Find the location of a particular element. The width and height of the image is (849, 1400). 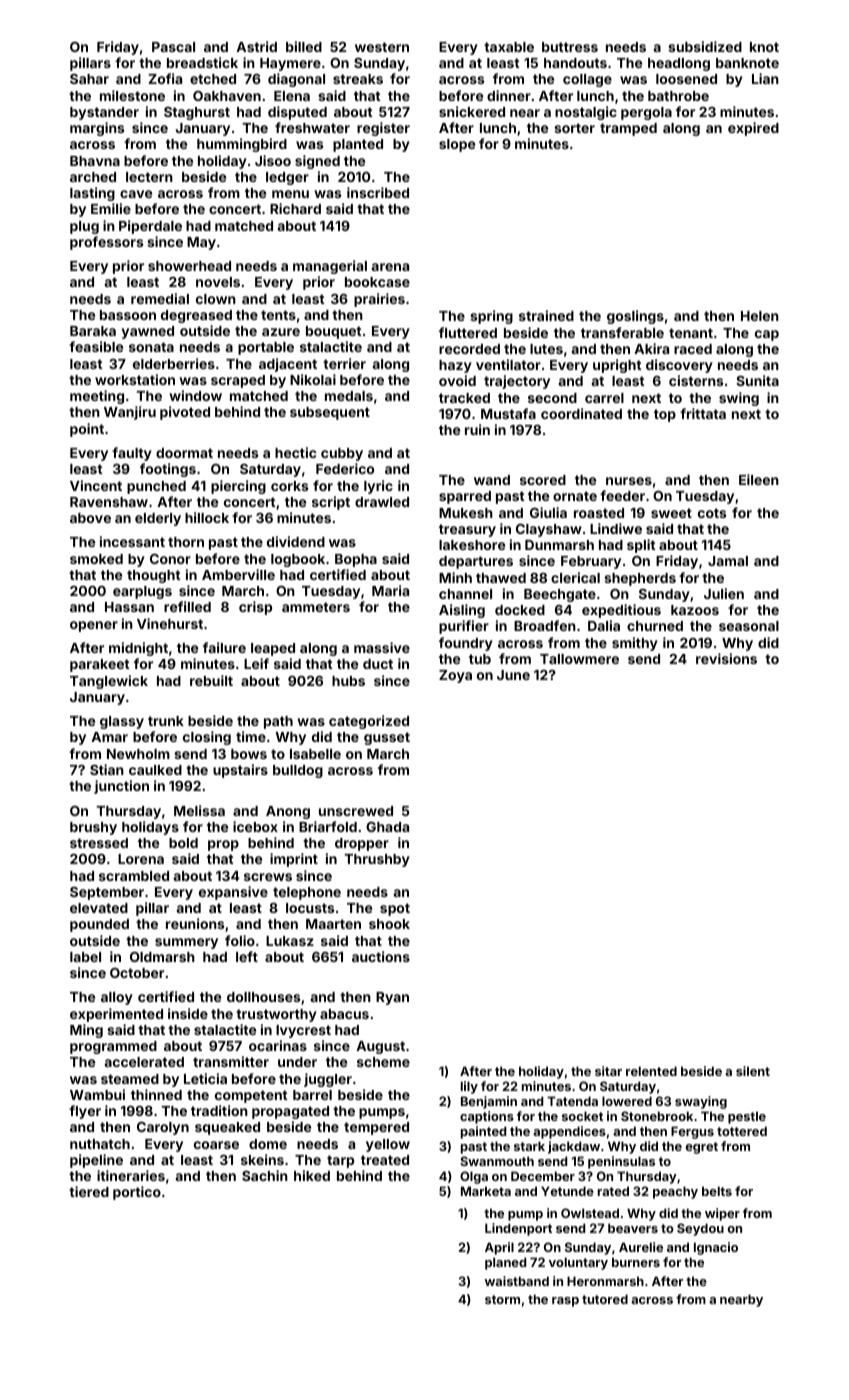

goslings is located at coordinates (635, 317).
